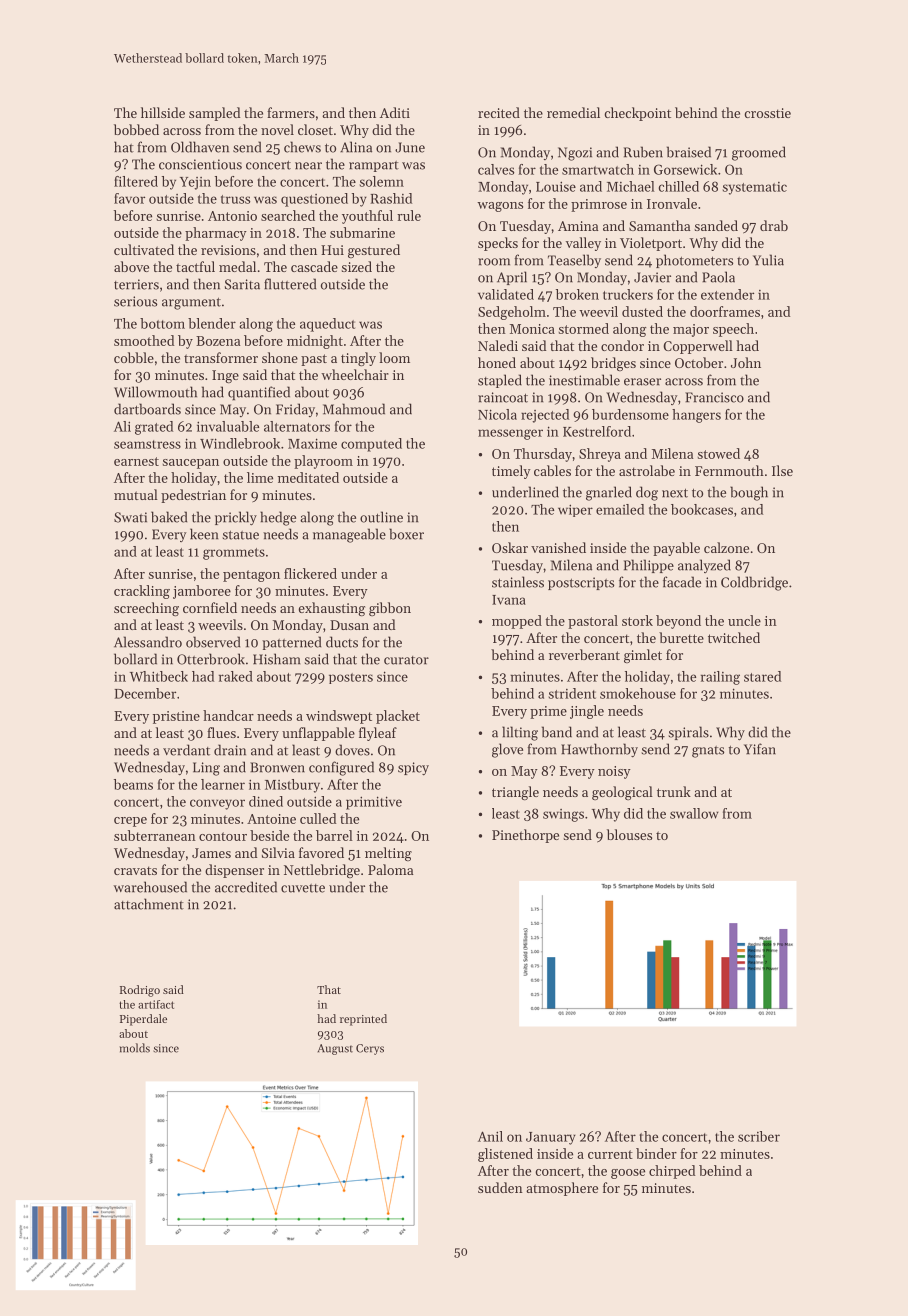 This page has height=1316, width=908. I want to click on molds, so click(135, 1048).
